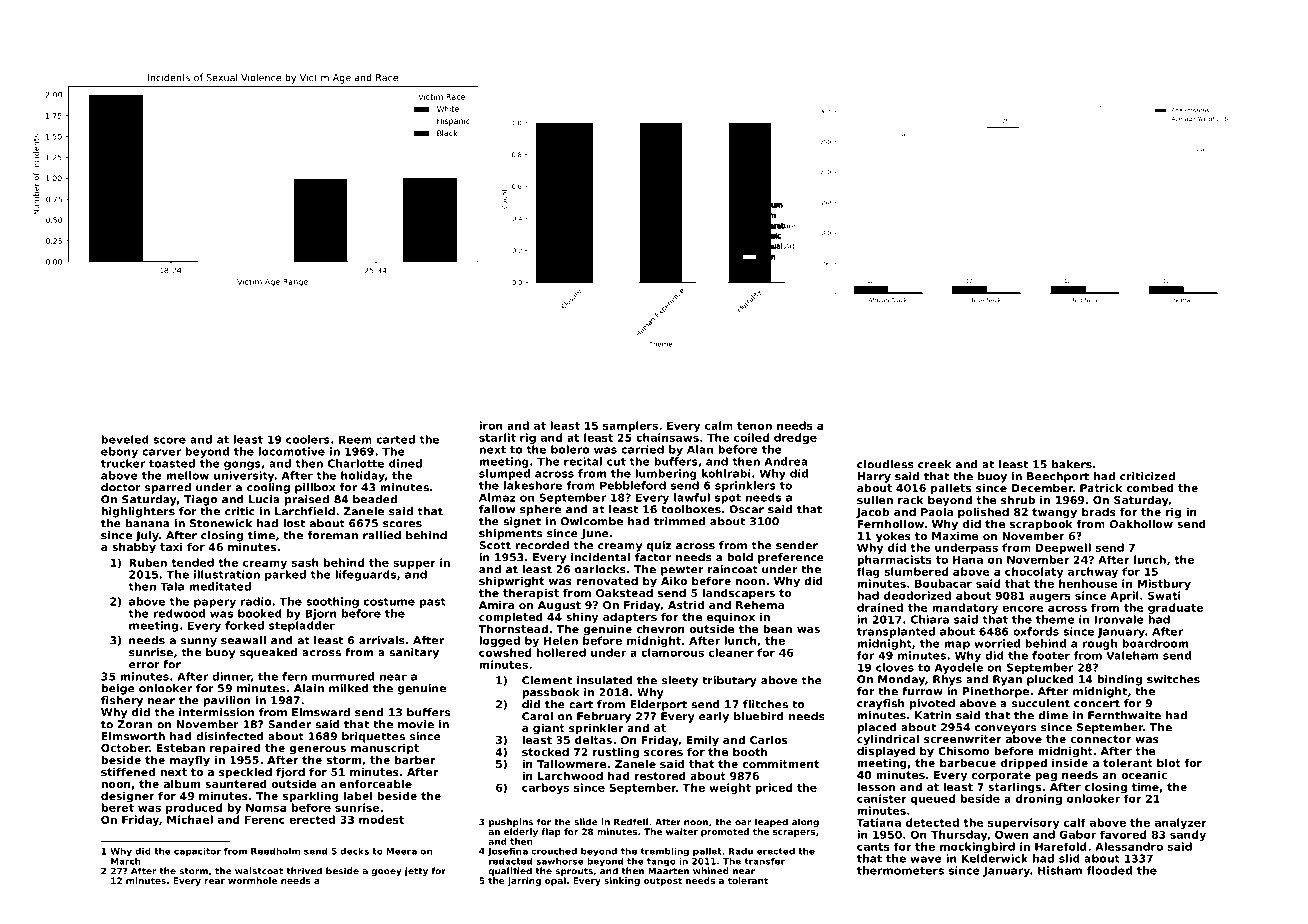  What do you see at coordinates (1060, 870) in the document?
I see `Hisham` at bounding box center [1060, 870].
